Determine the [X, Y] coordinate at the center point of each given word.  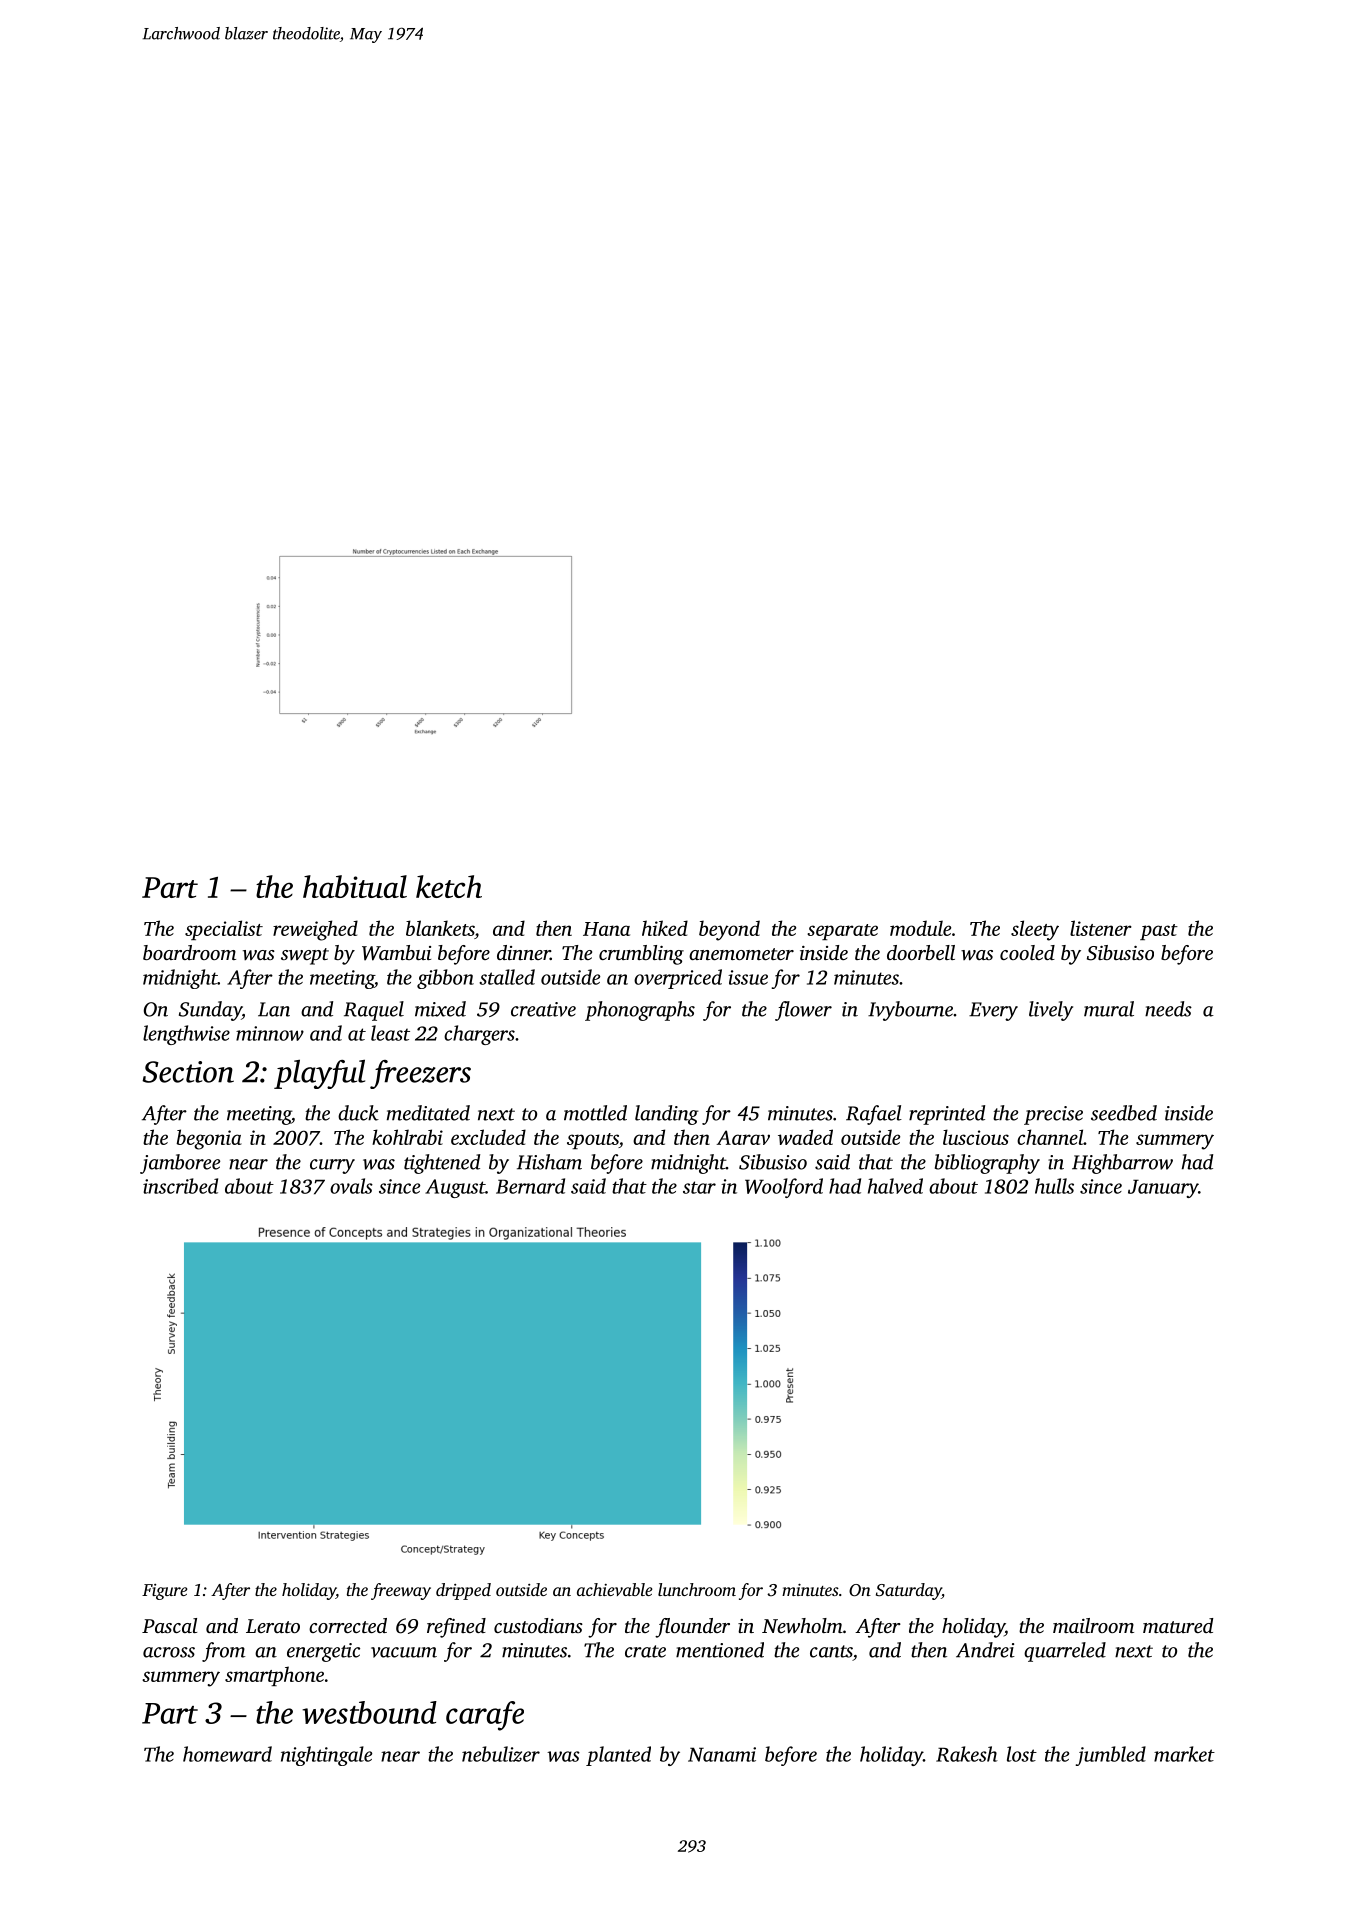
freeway [401, 1591]
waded [805, 1137]
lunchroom [697, 1589]
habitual [355, 886]
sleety [1035, 930]
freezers [420, 1074]
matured [1178, 1625]
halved [895, 1186]
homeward [227, 1754]
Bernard [530, 1186]
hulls [1054, 1186]
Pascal [169, 1625]
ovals [351, 1186]
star [699, 1187]
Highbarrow [1122, 1164]
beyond [729, 930]
